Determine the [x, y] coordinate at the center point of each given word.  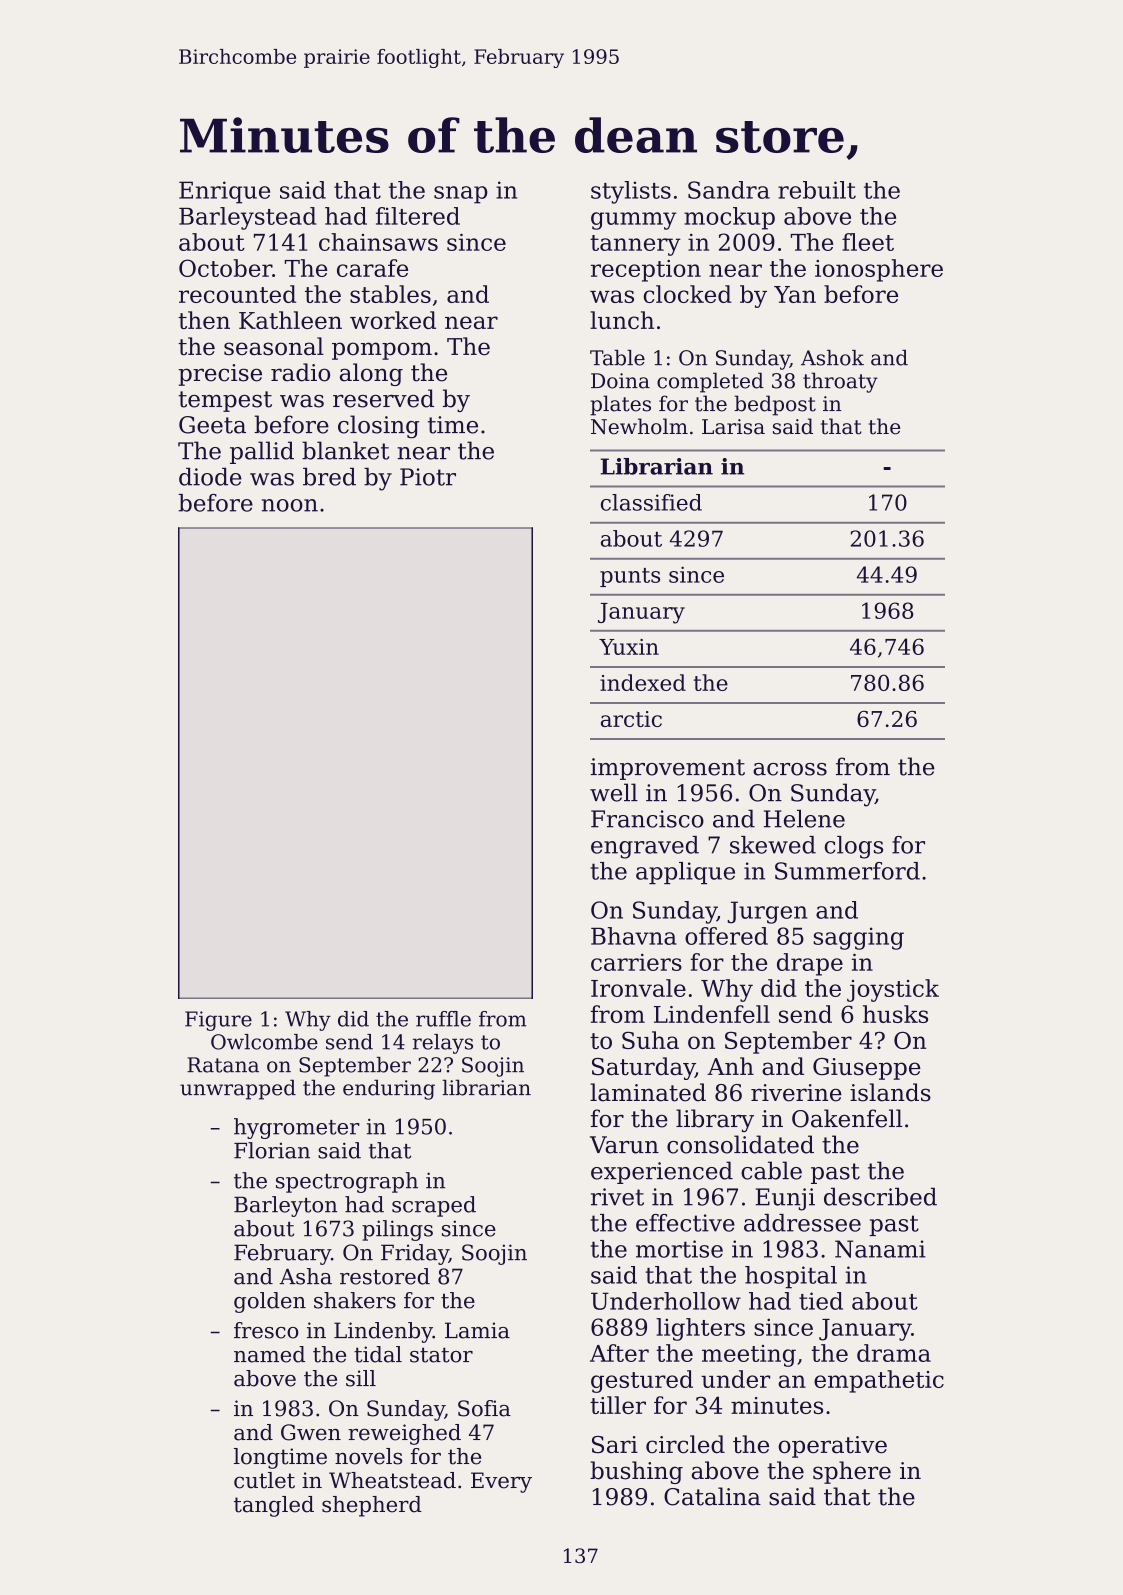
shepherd [372, 1506]
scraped [434, 1206]
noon [290, 505]
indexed [643, 682]
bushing [636, 1472]
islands [890, 1092]
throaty [840, 382]
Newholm [639, 426]
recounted [237, 294]
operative [833, 1447]
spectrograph [347, 1182]
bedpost [775, 405]
